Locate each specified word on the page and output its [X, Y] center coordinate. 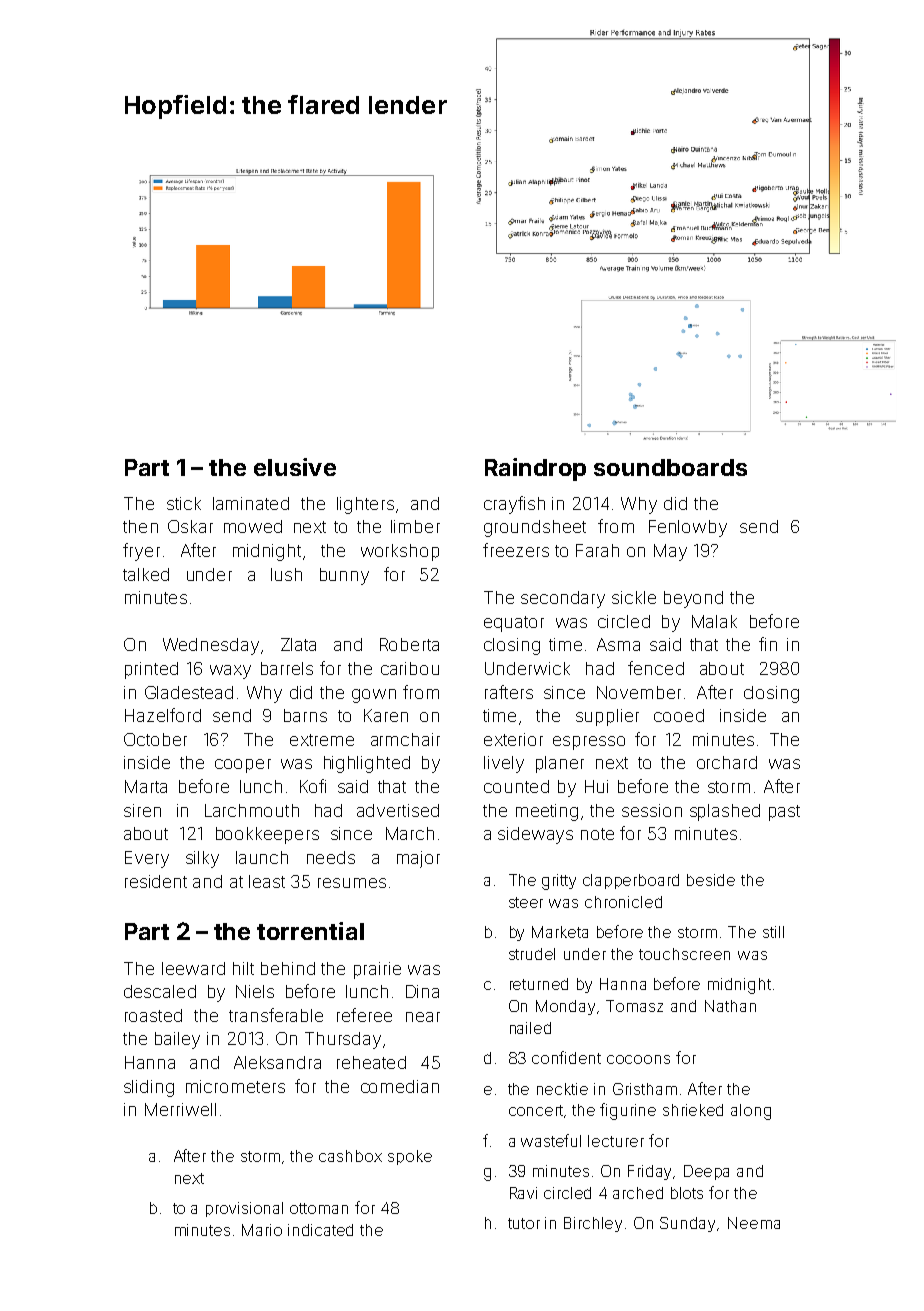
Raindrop [535, 469]
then [140, 526]
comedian [400, 1086]
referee [364, 1015]
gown [374, 696]
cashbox [350, 1156]
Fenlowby [688, 528]
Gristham [645, 1089]
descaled [160, 991]
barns [305, 715]
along [751, 1112]
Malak [714, 621]
